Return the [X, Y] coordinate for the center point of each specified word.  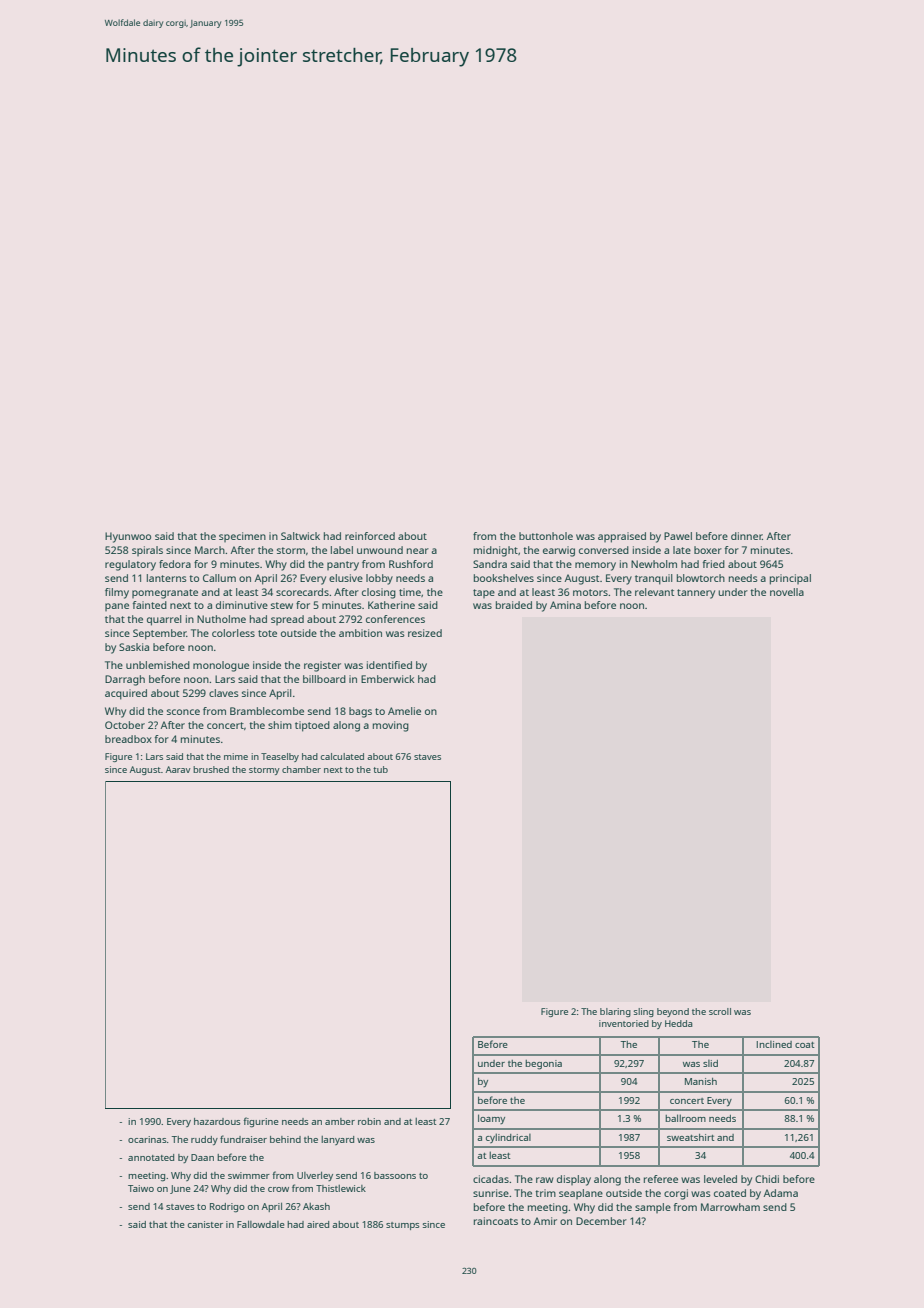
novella [787, 592]
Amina [565, 605]
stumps [403, 1226]
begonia [543, 1065]
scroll [720, 1011]
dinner [746, 536]
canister [205, 1224]
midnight [496, 551]
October [125, 725]
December [601, 1221]
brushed [211, 769]
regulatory [130, 565]
